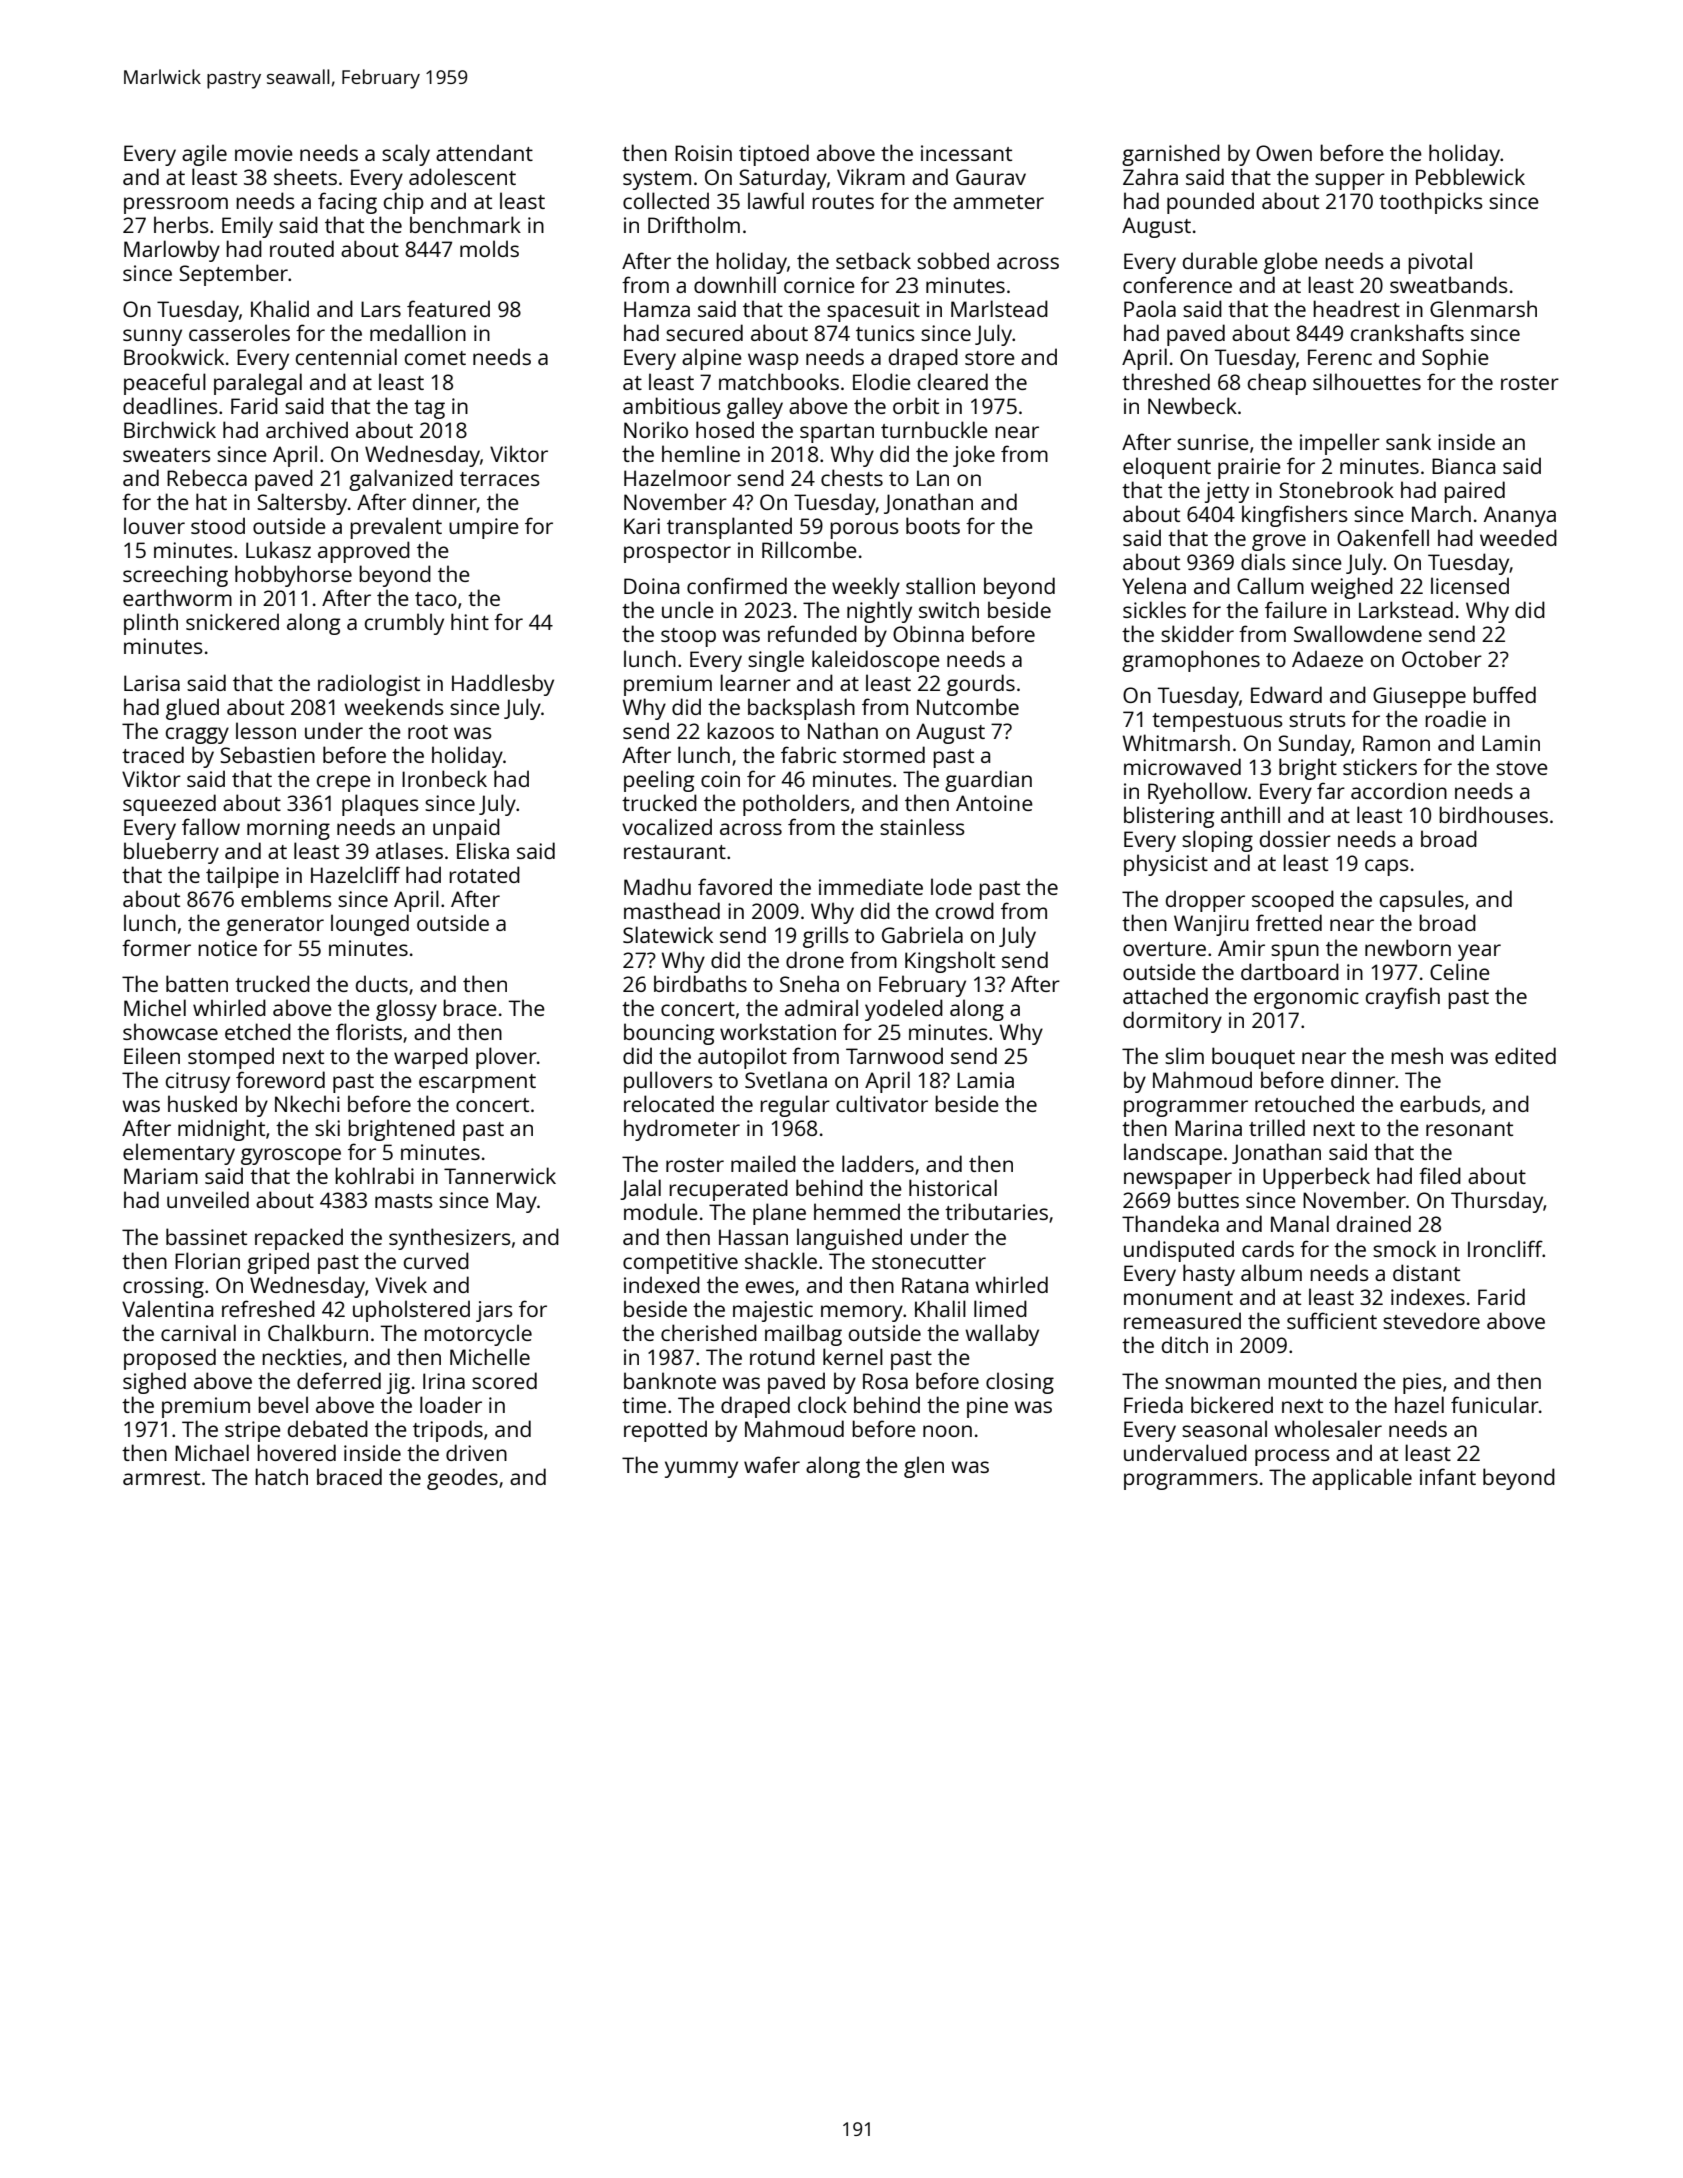 The height and width of the page is (2178, 1683). I want to click on glossy, so click(406, 1010).
